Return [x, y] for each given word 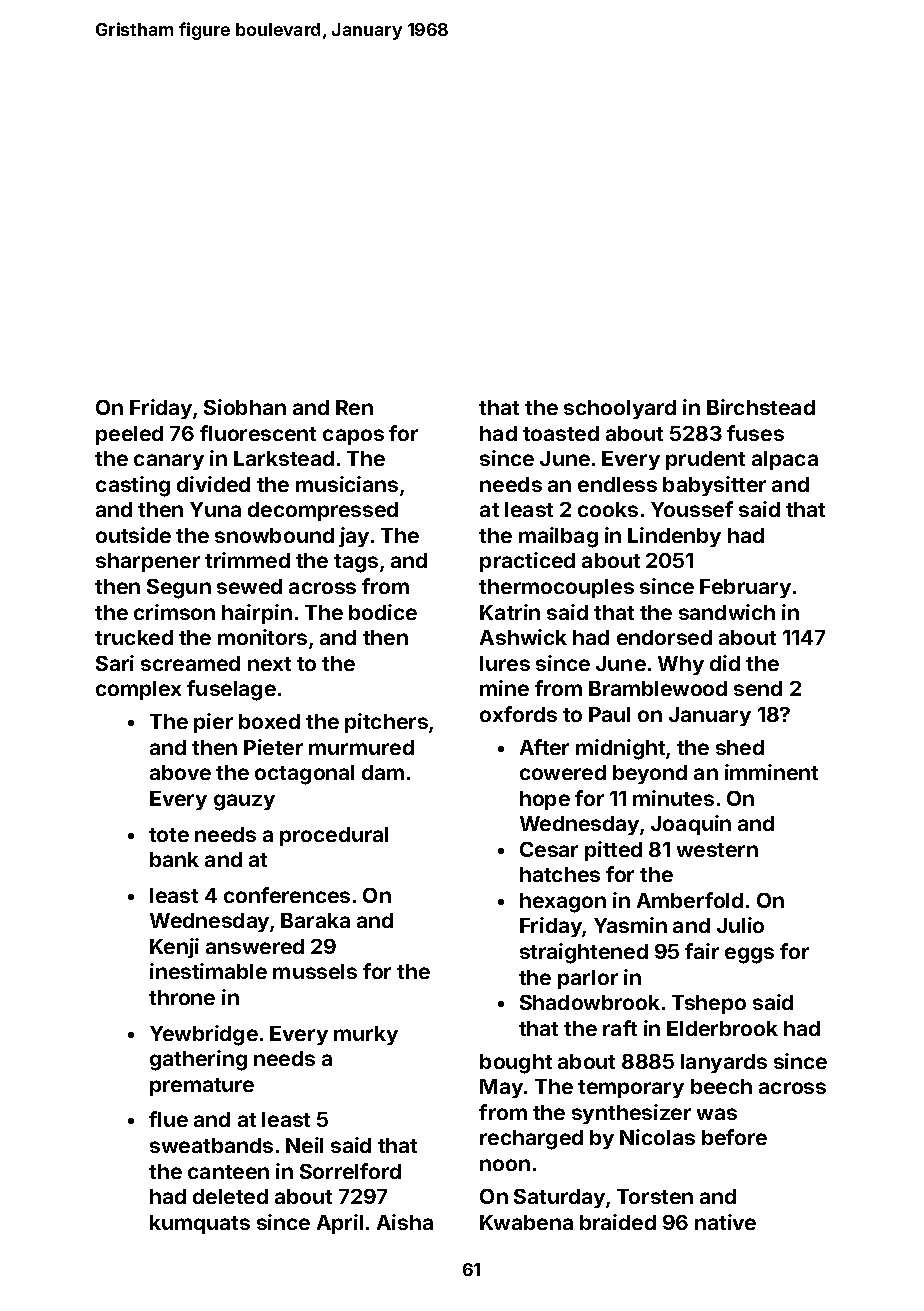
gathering [198, 1060]
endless [617, 484]
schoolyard [620, 409]
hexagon [563, 903]
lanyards [724, 1063]
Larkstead [284, 458]
